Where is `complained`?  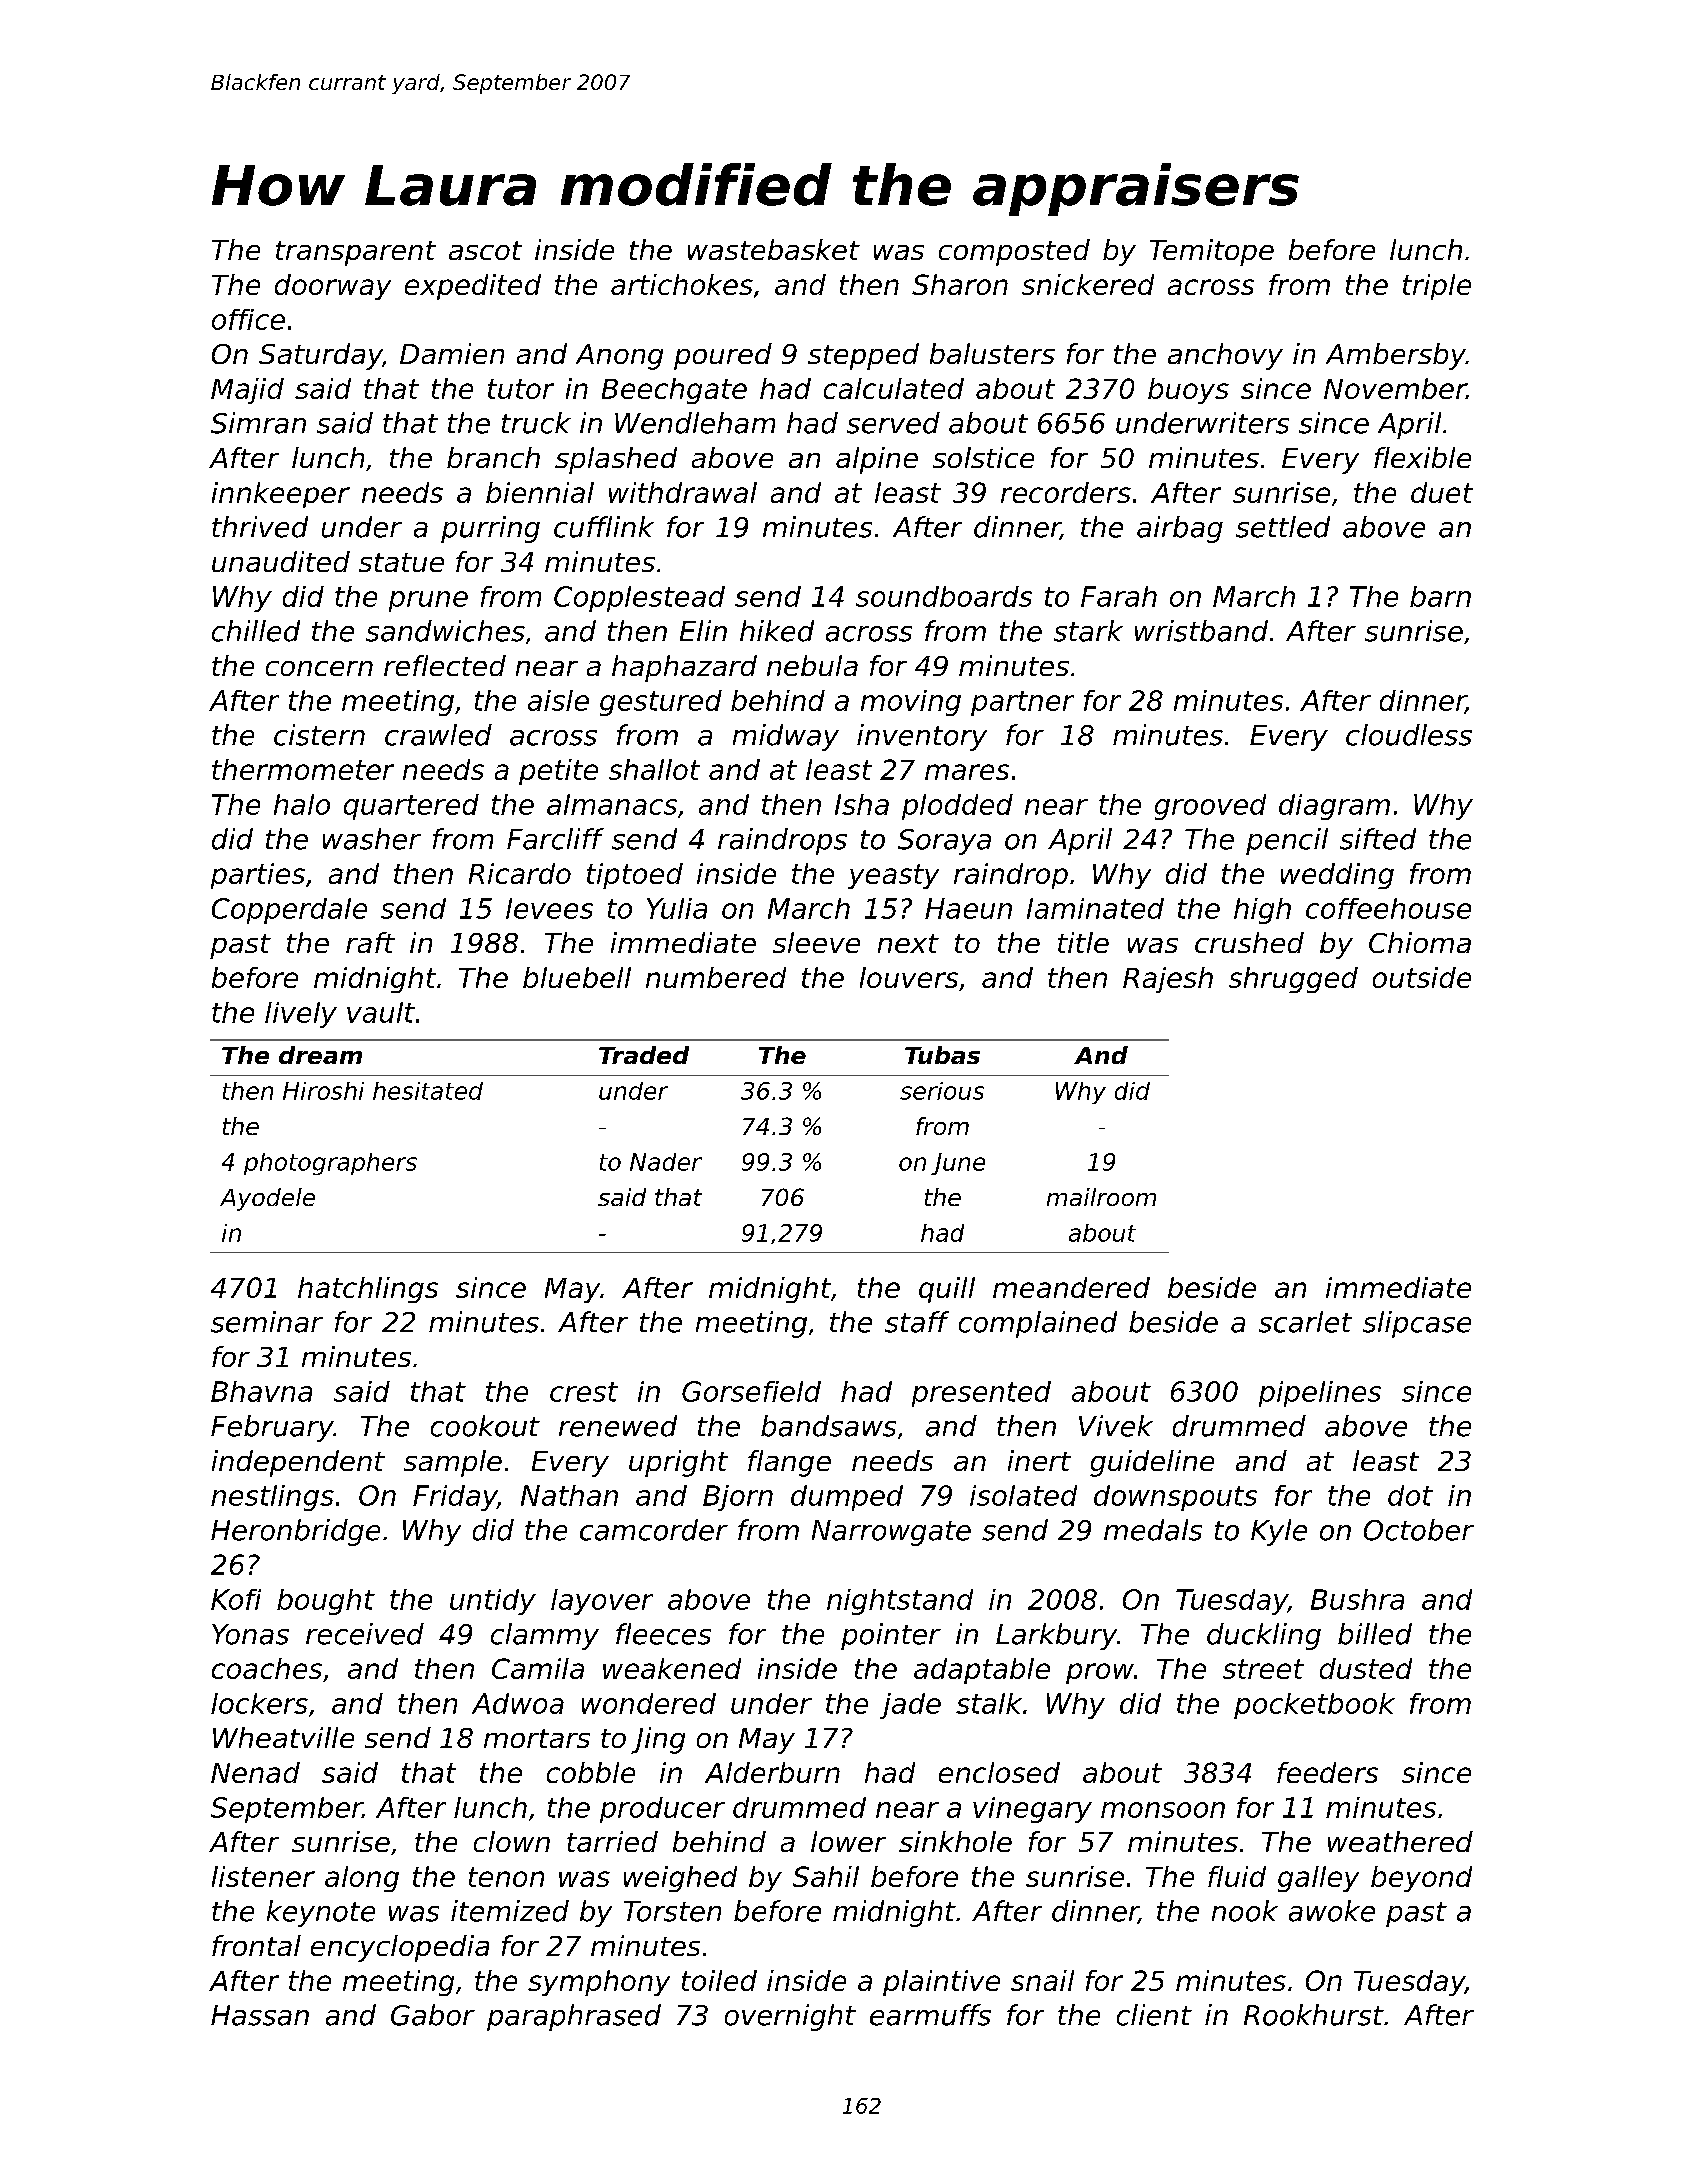 complained is located at coordinates (1038, 1324).
